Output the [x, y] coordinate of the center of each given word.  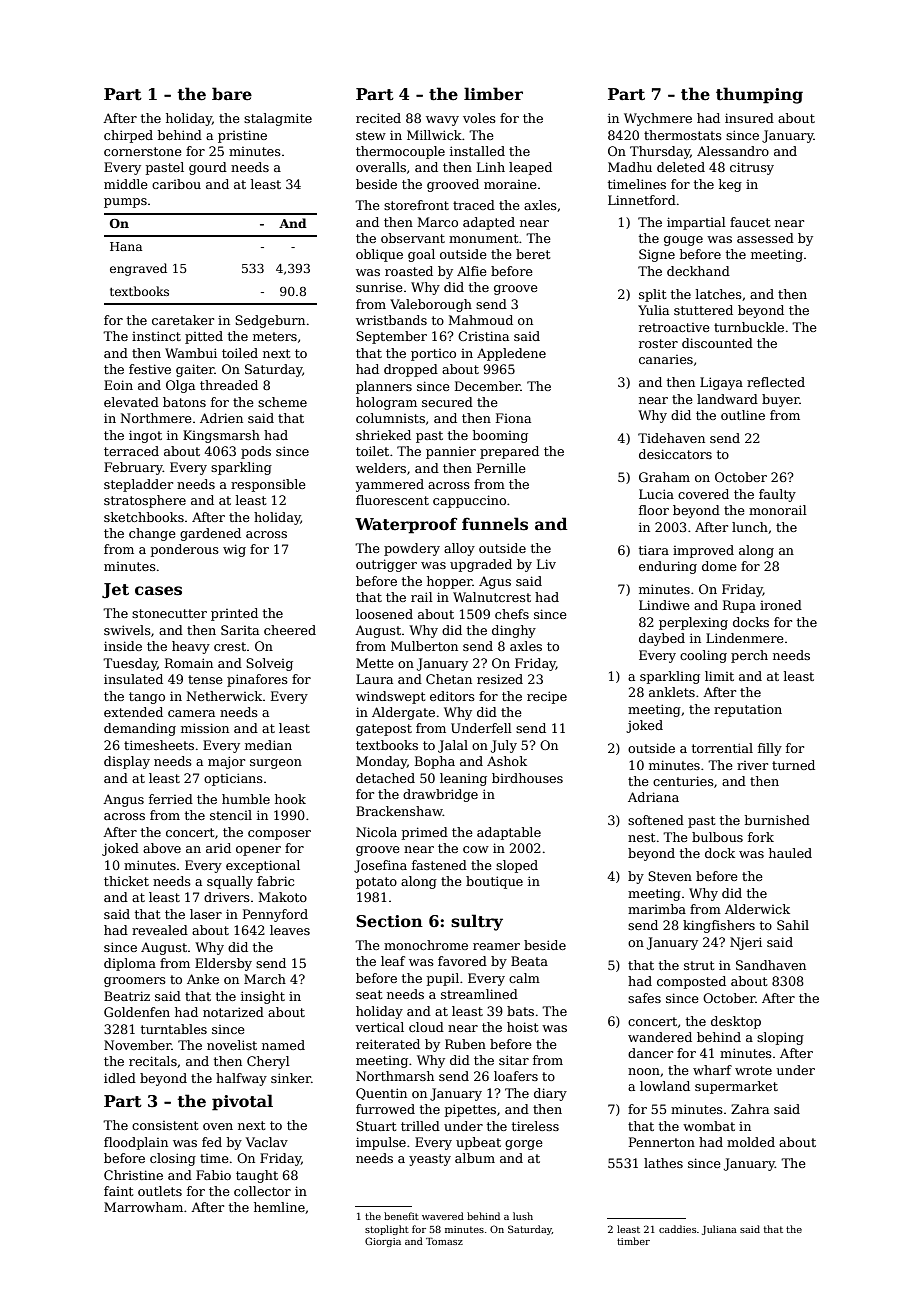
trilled [420, 1126]
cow [476, 849]
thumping [759, 95]
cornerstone [143, 151]
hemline [279, 1207]
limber [493, 94]
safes [644, 998]
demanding [140, 729]
